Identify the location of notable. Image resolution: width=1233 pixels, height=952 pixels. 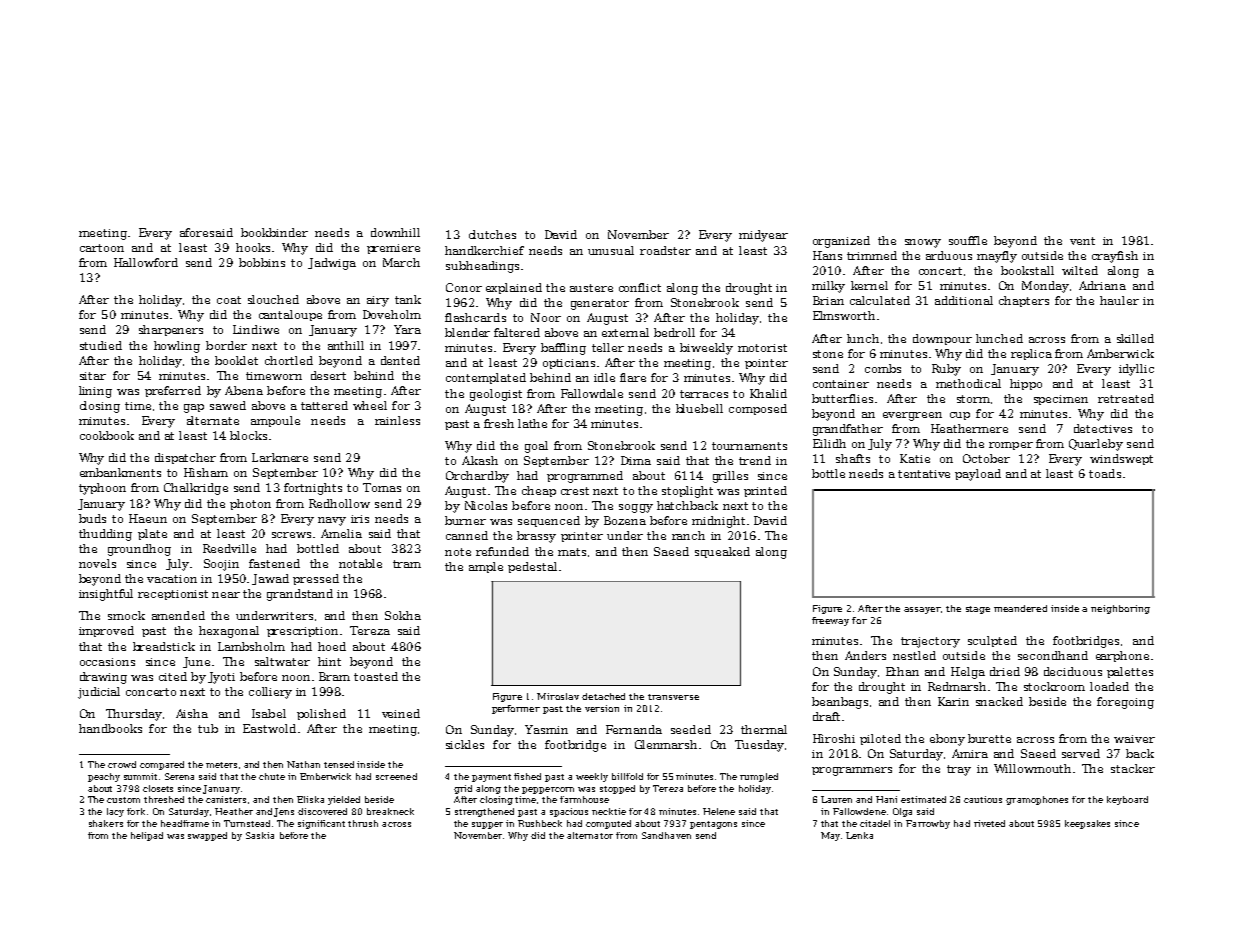
(360, 563).
